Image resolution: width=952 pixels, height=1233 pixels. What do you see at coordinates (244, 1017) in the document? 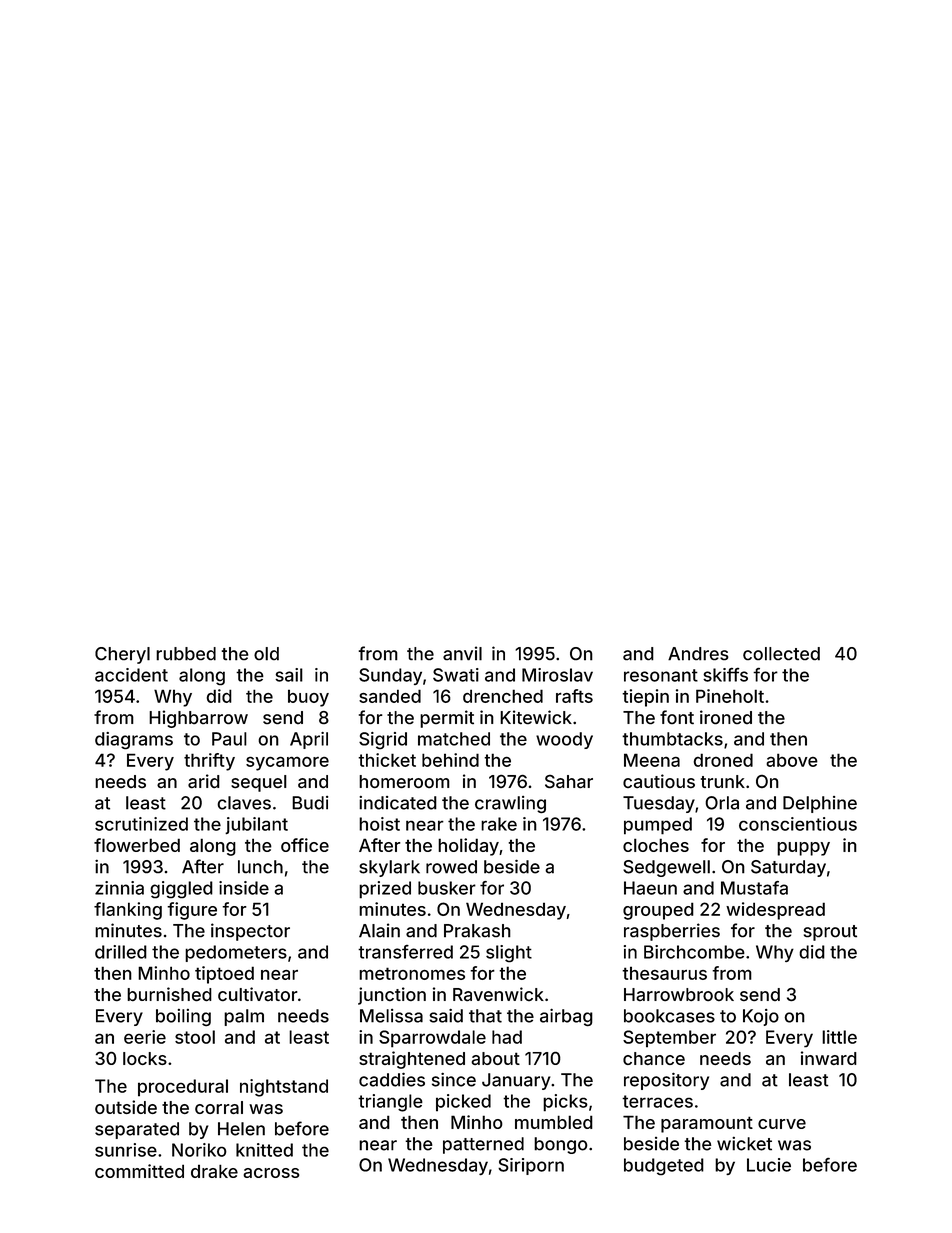
I see `palm` at bounding box center [244, 1017].
